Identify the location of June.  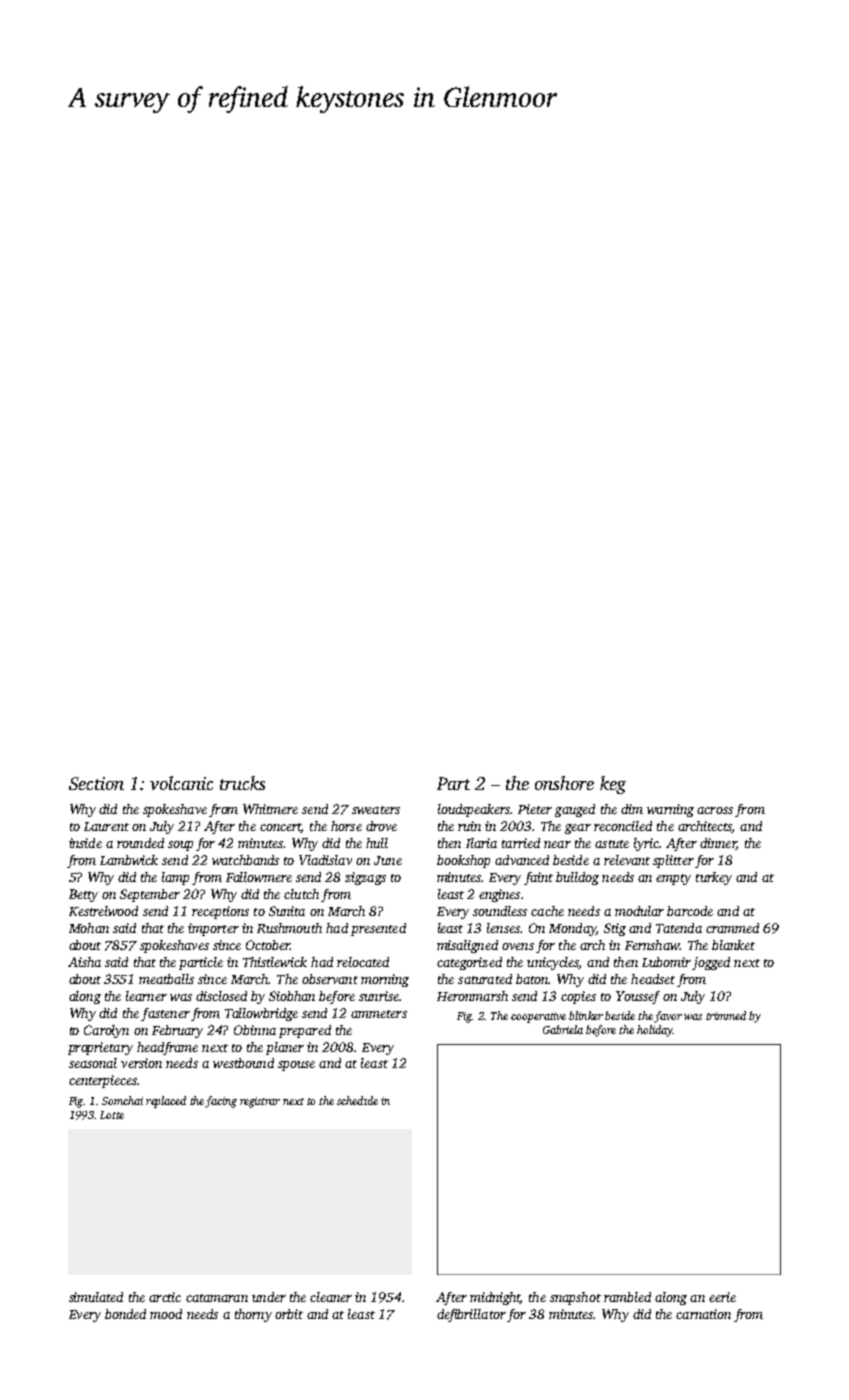
(388, 860).
